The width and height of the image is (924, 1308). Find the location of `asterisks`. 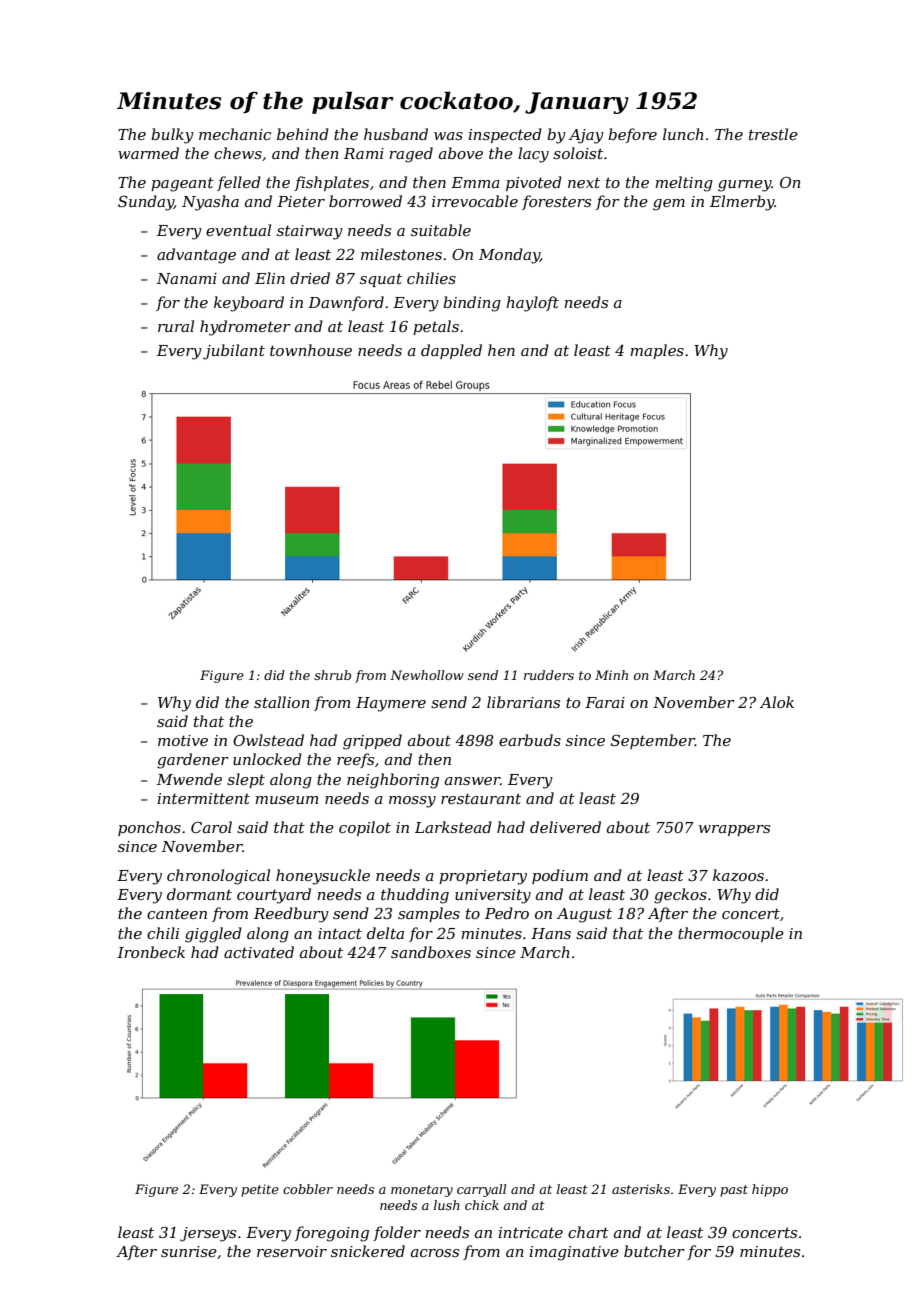

asterisks is located at coordinates (641, 1189).
